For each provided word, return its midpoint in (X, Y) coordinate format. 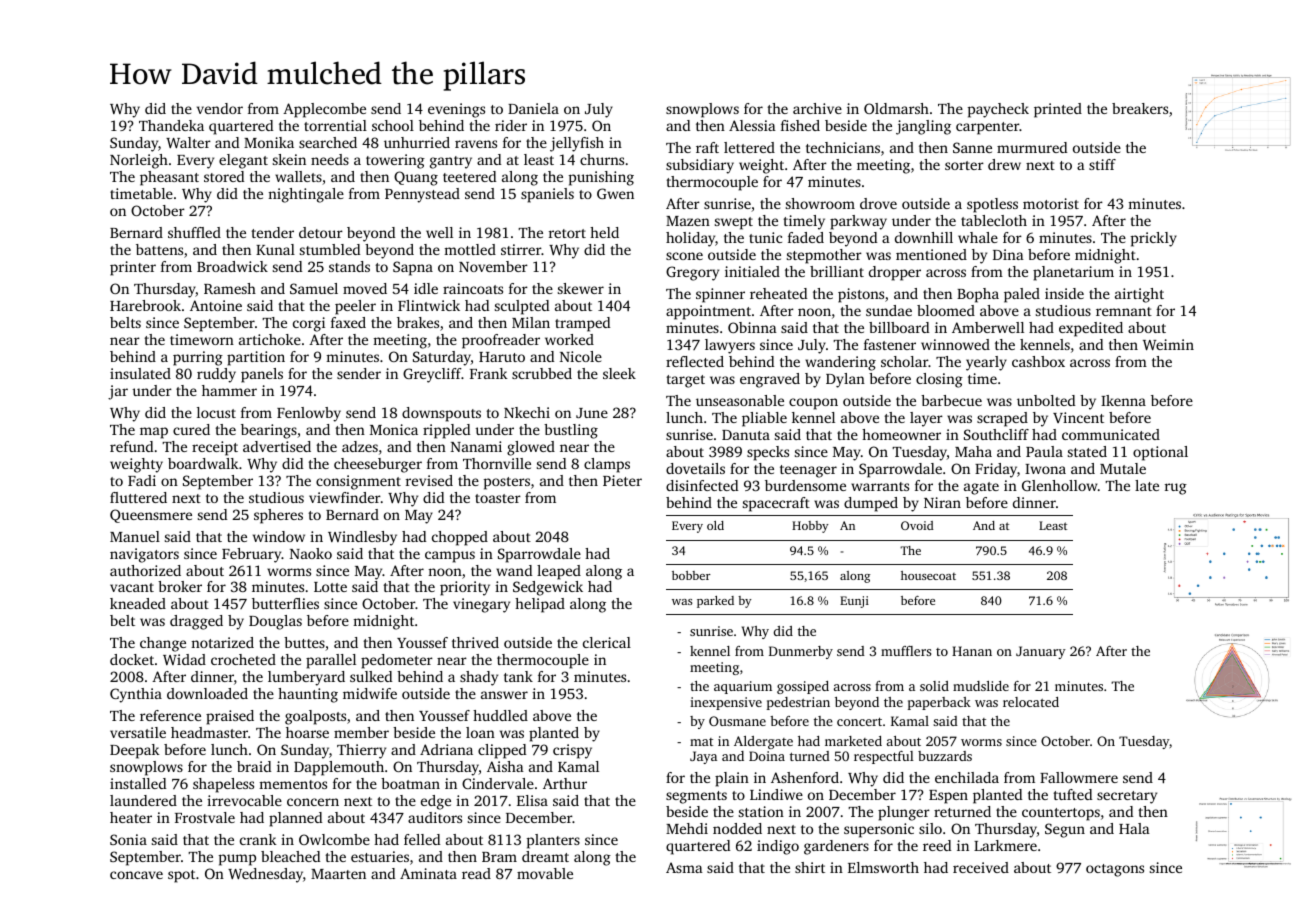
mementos (293, 784)
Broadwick (232, 266)
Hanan (972, 651)
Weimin (1168, 344)
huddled (500, 715)
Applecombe (324, 110)
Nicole (581, 356)
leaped (559, 572)
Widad (184, 659)
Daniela (533, 108)
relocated (1031, 702)
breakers (1140, 108)
